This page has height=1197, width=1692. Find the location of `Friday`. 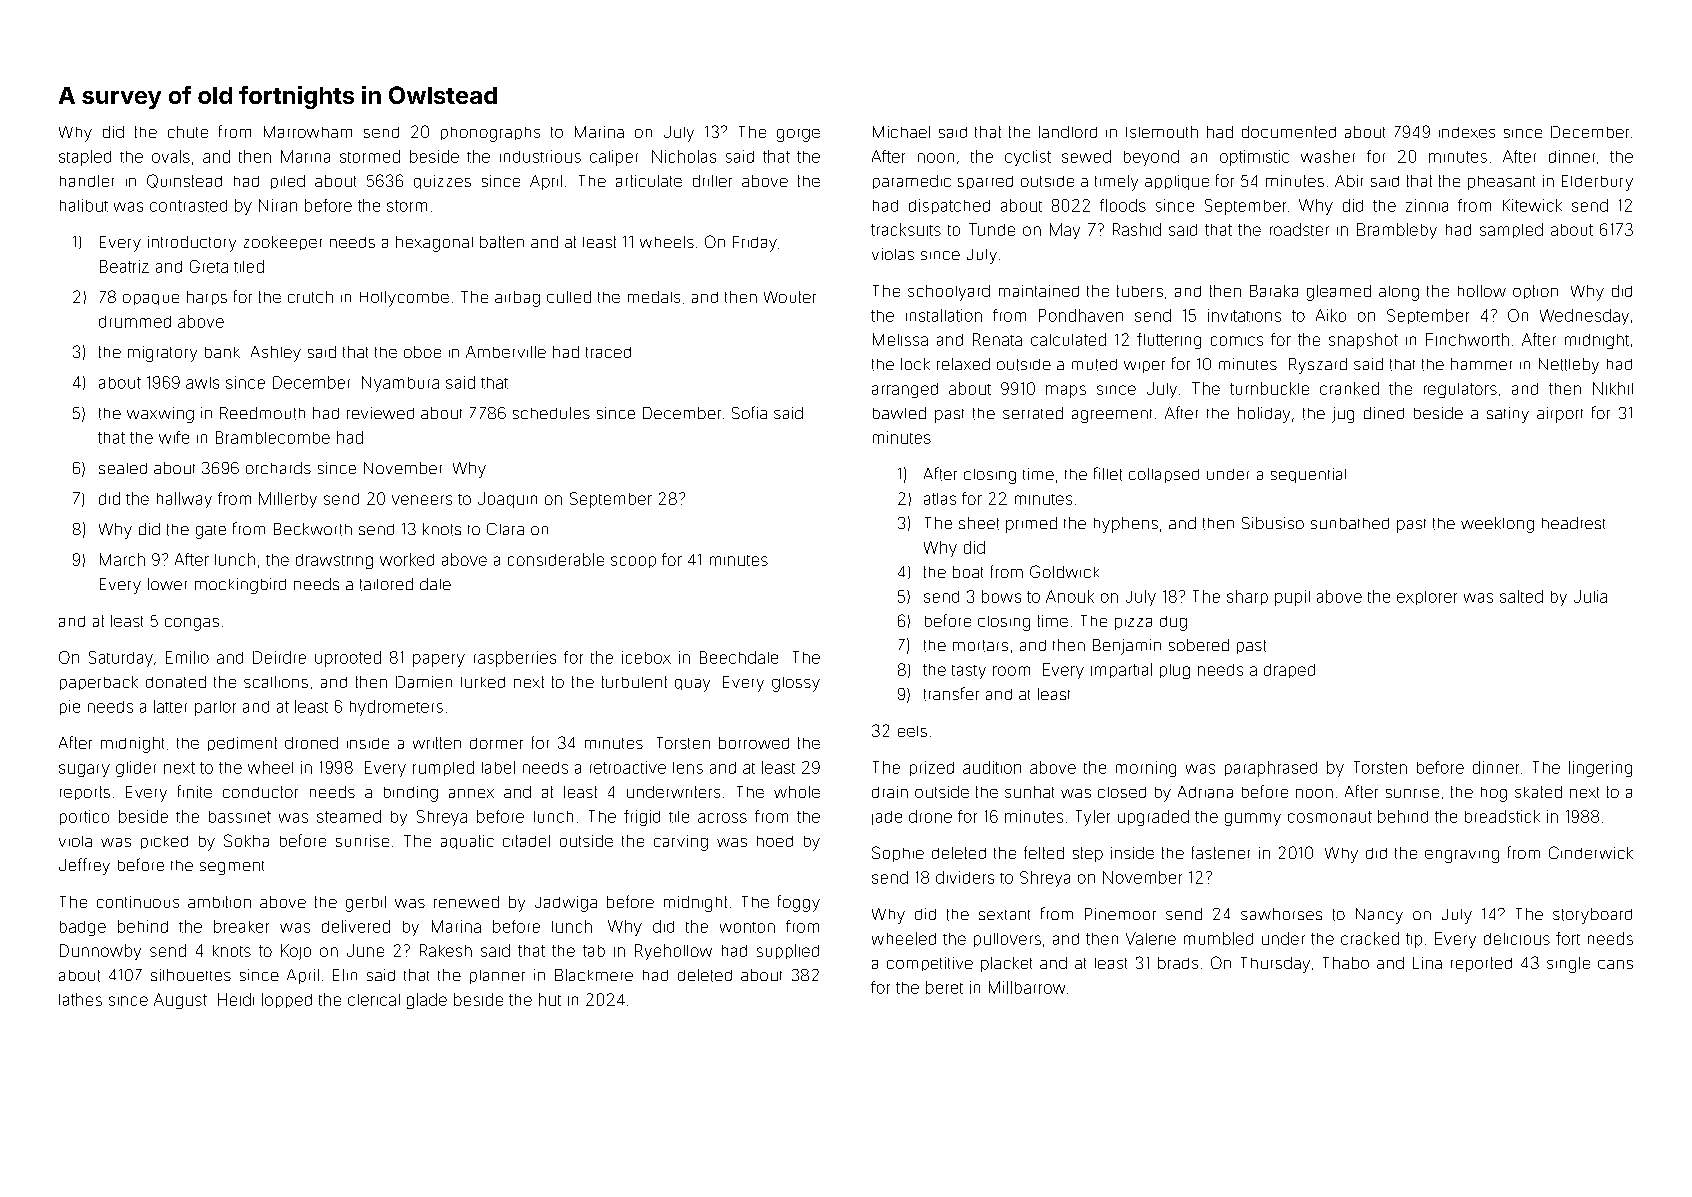

Friday is located at coordinates (755, 244).
